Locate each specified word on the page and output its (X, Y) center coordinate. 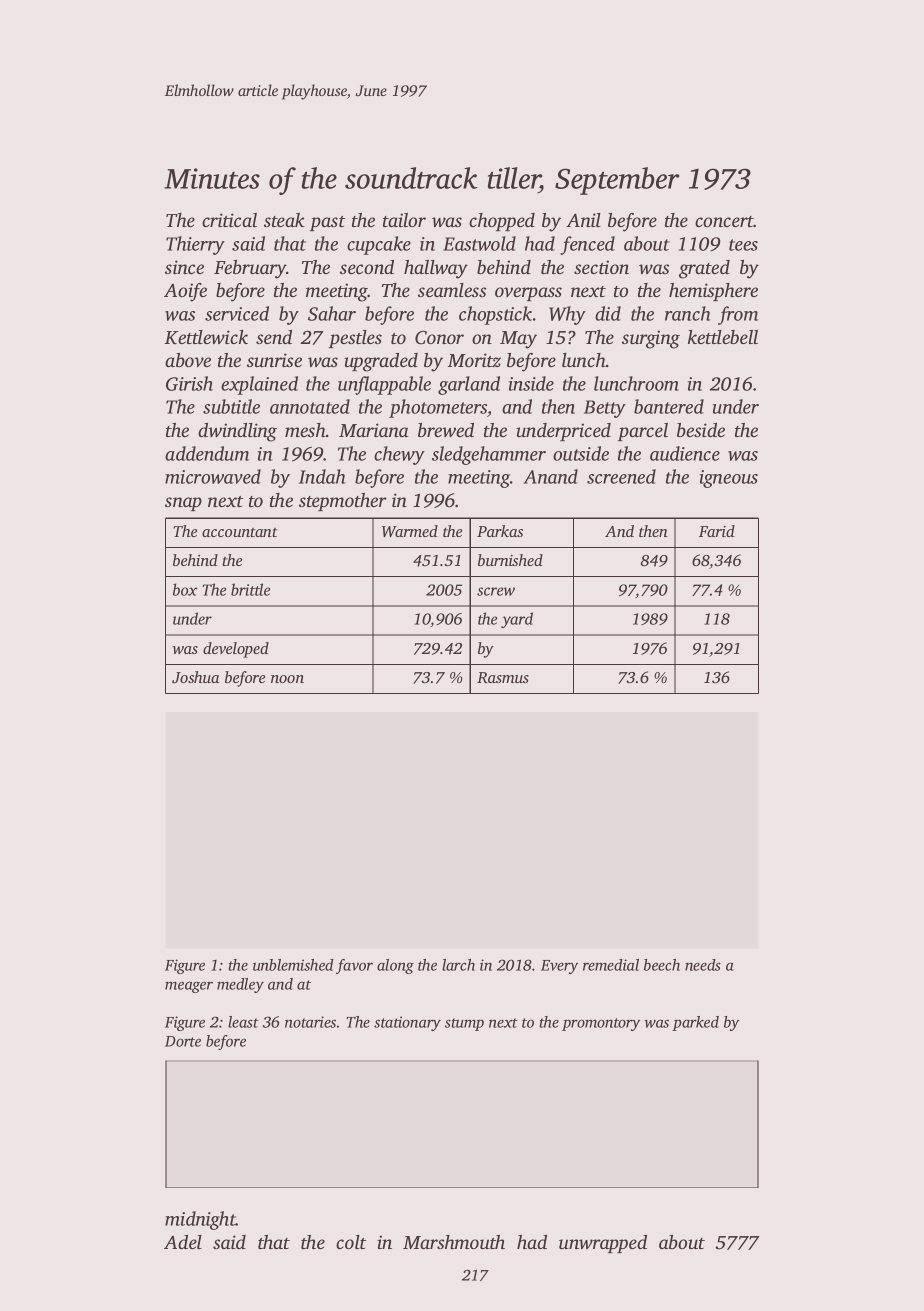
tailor (404, 220)
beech (662, 965)
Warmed (410, 531)
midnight (200, 1220)
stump (464, 1024)
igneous (729, 479)
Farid (717, 531)
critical (229, 220)
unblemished (293, 965)
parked (695, 1023)
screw (496, 591)
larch (458, 965)
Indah (322, 476)
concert (724, 221)
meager (189, 987)
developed (236, 650)
